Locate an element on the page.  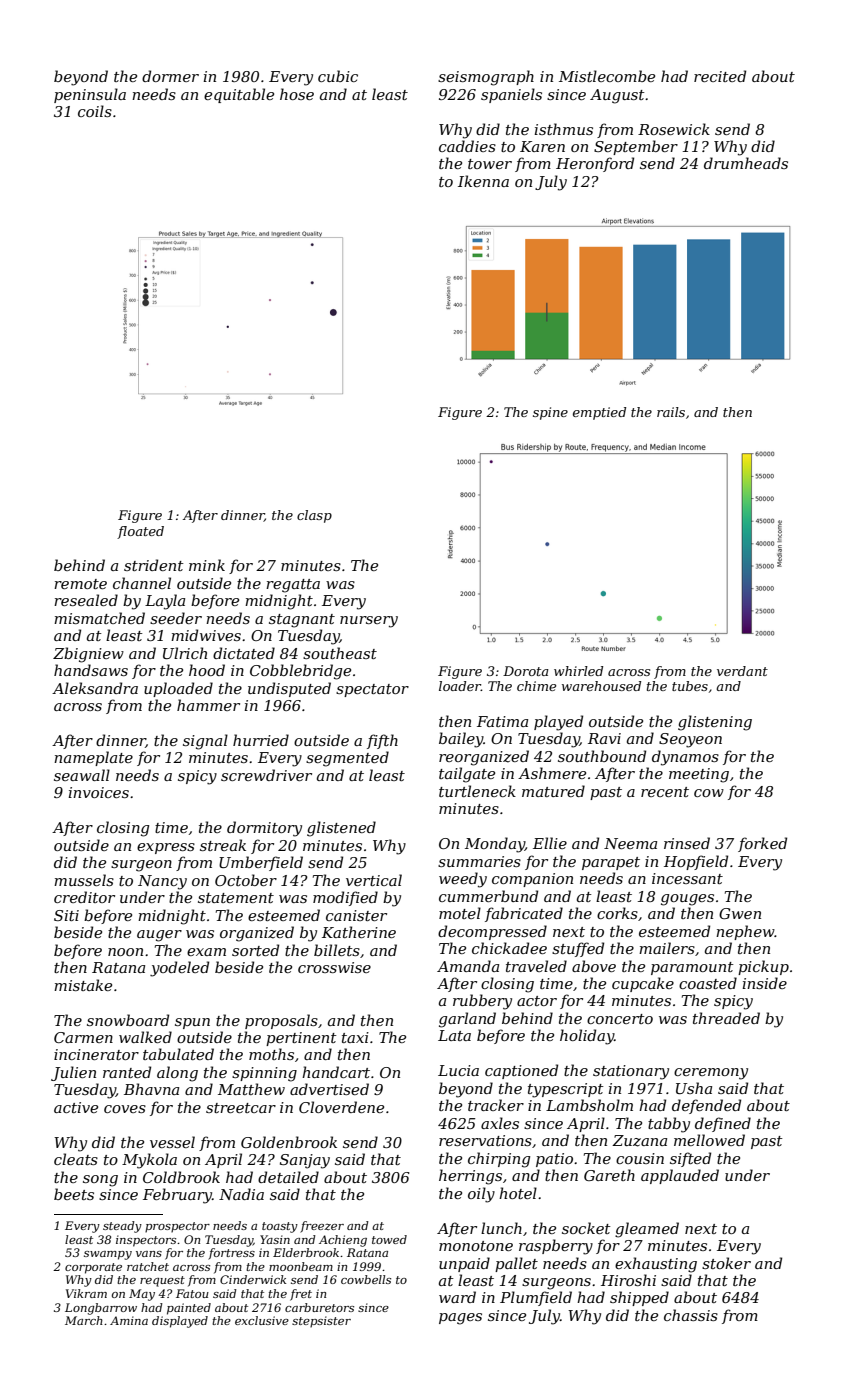
pages is located at coordinates (460, 1319).
